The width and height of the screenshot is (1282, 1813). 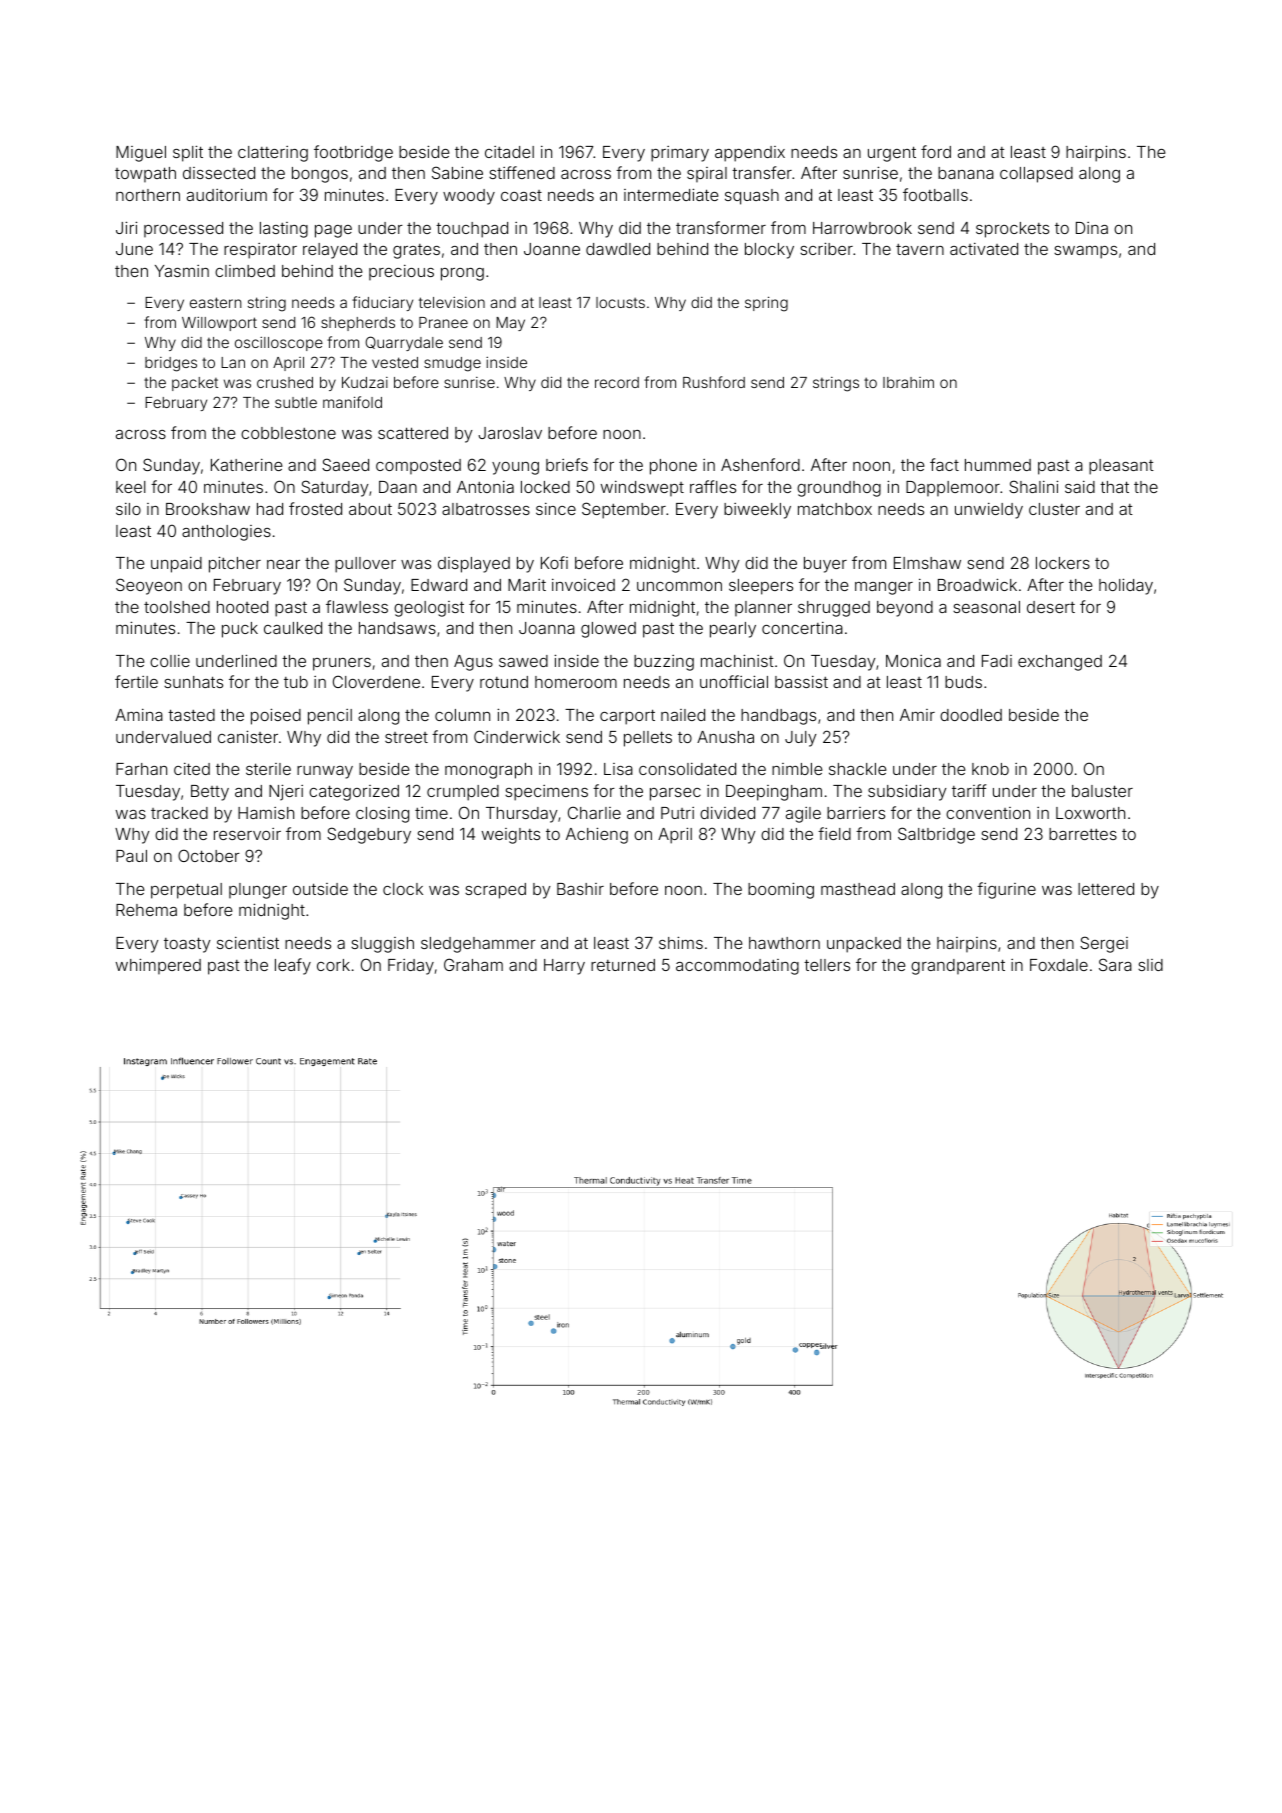 I want to click on that, so click(x=1114, y=487).
